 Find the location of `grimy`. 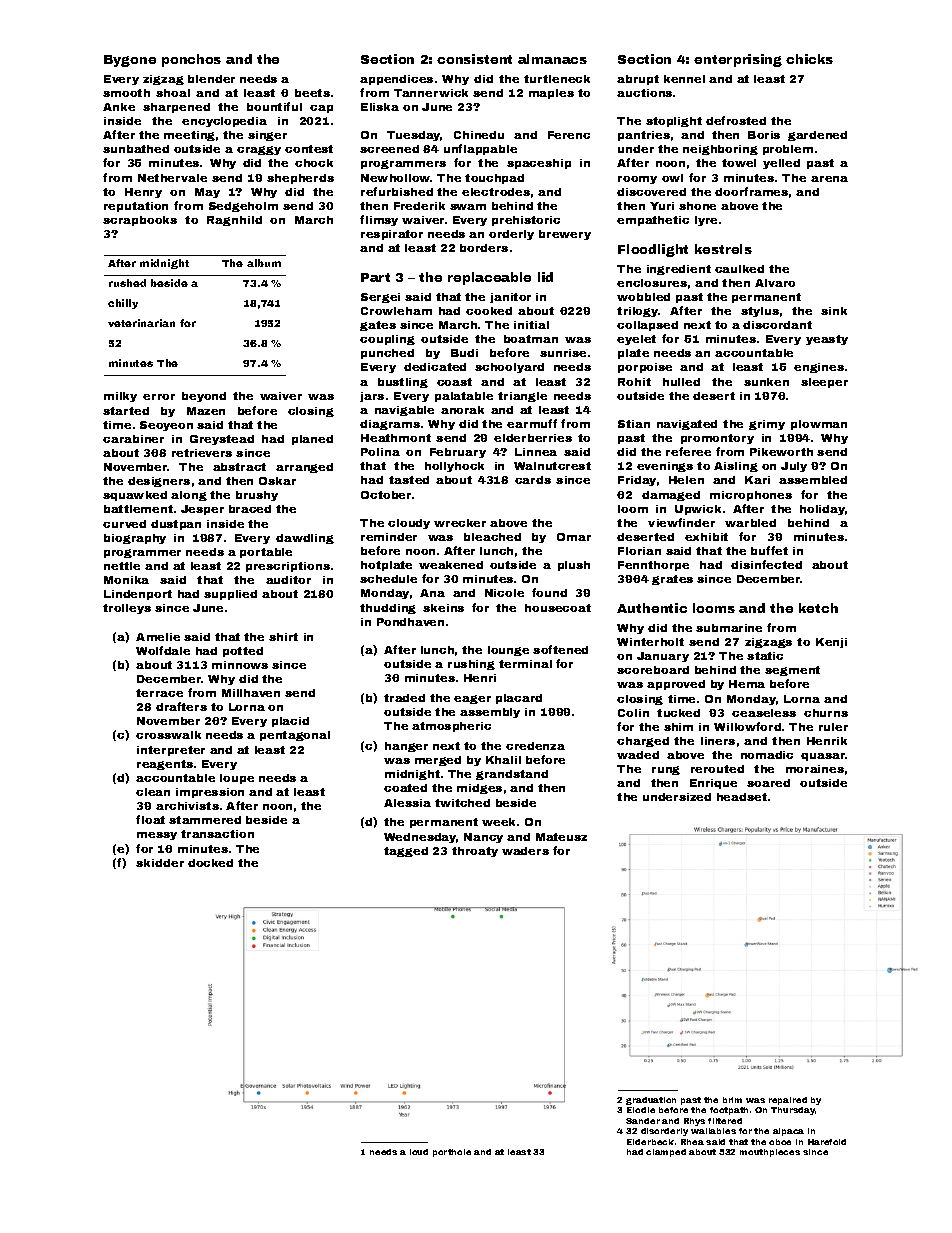

grimy is located at coordinates (767, 425).
